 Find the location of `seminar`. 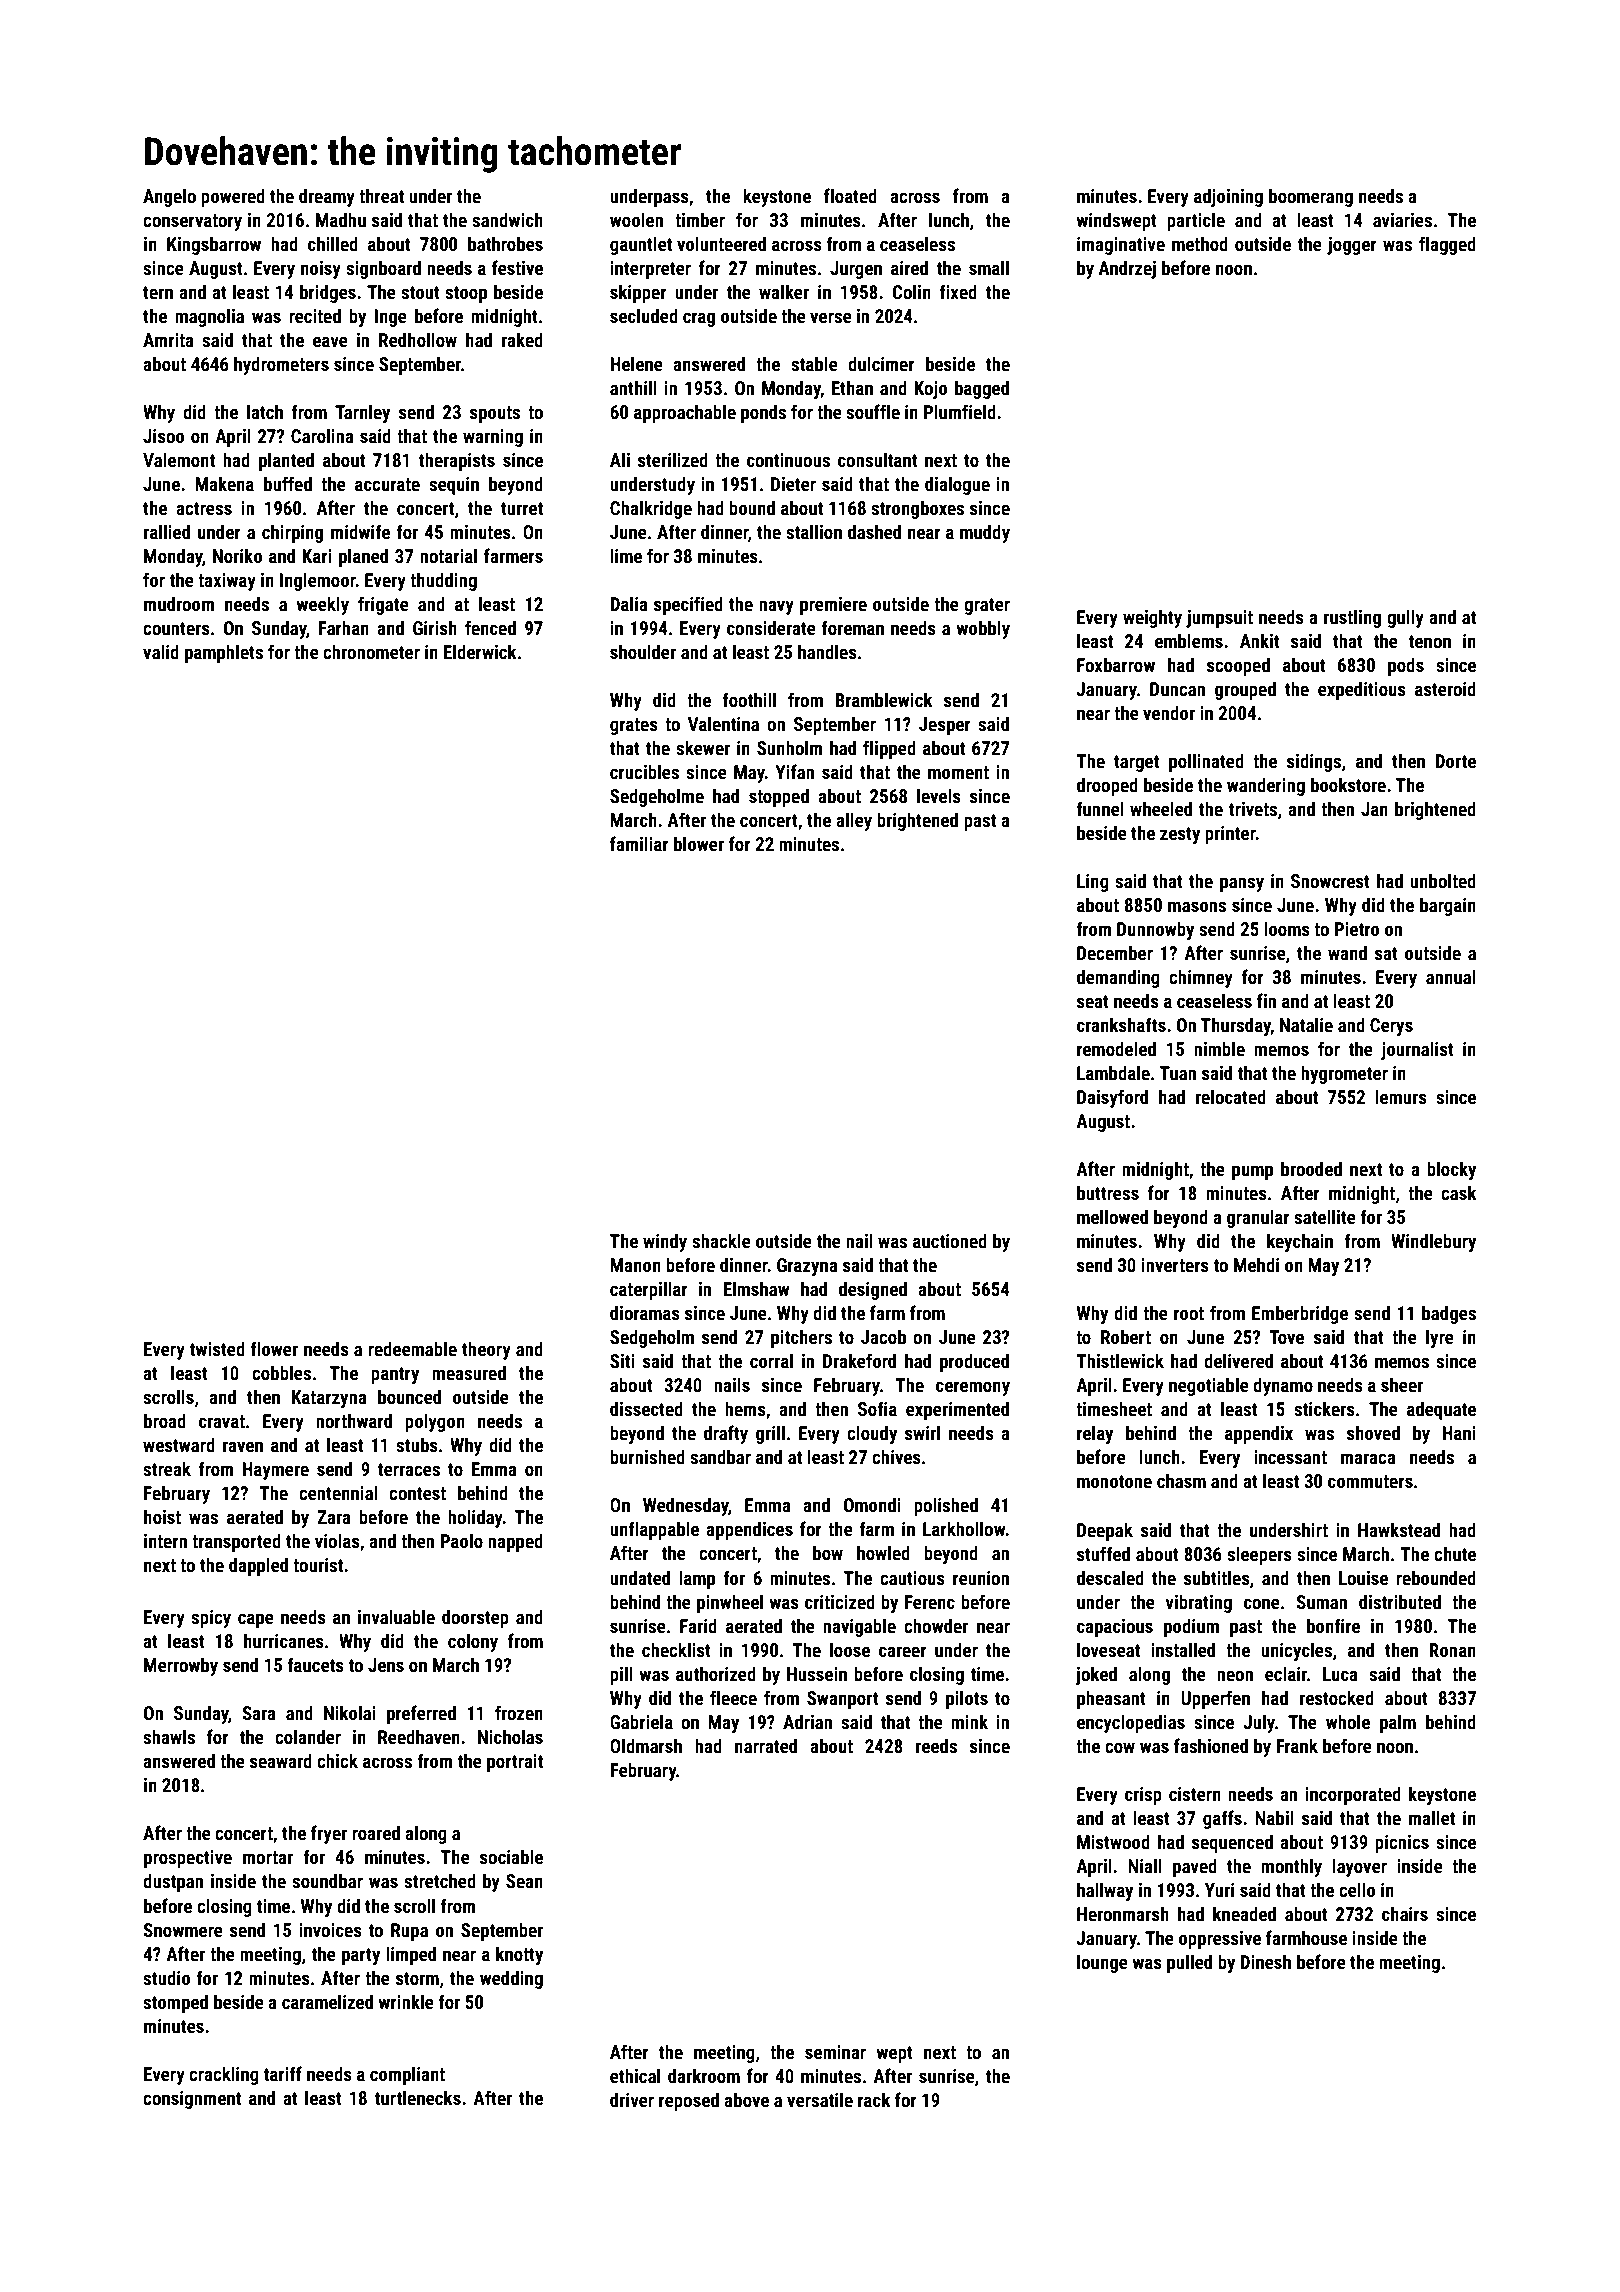

seminar is located at coordinates (835, 2052).
